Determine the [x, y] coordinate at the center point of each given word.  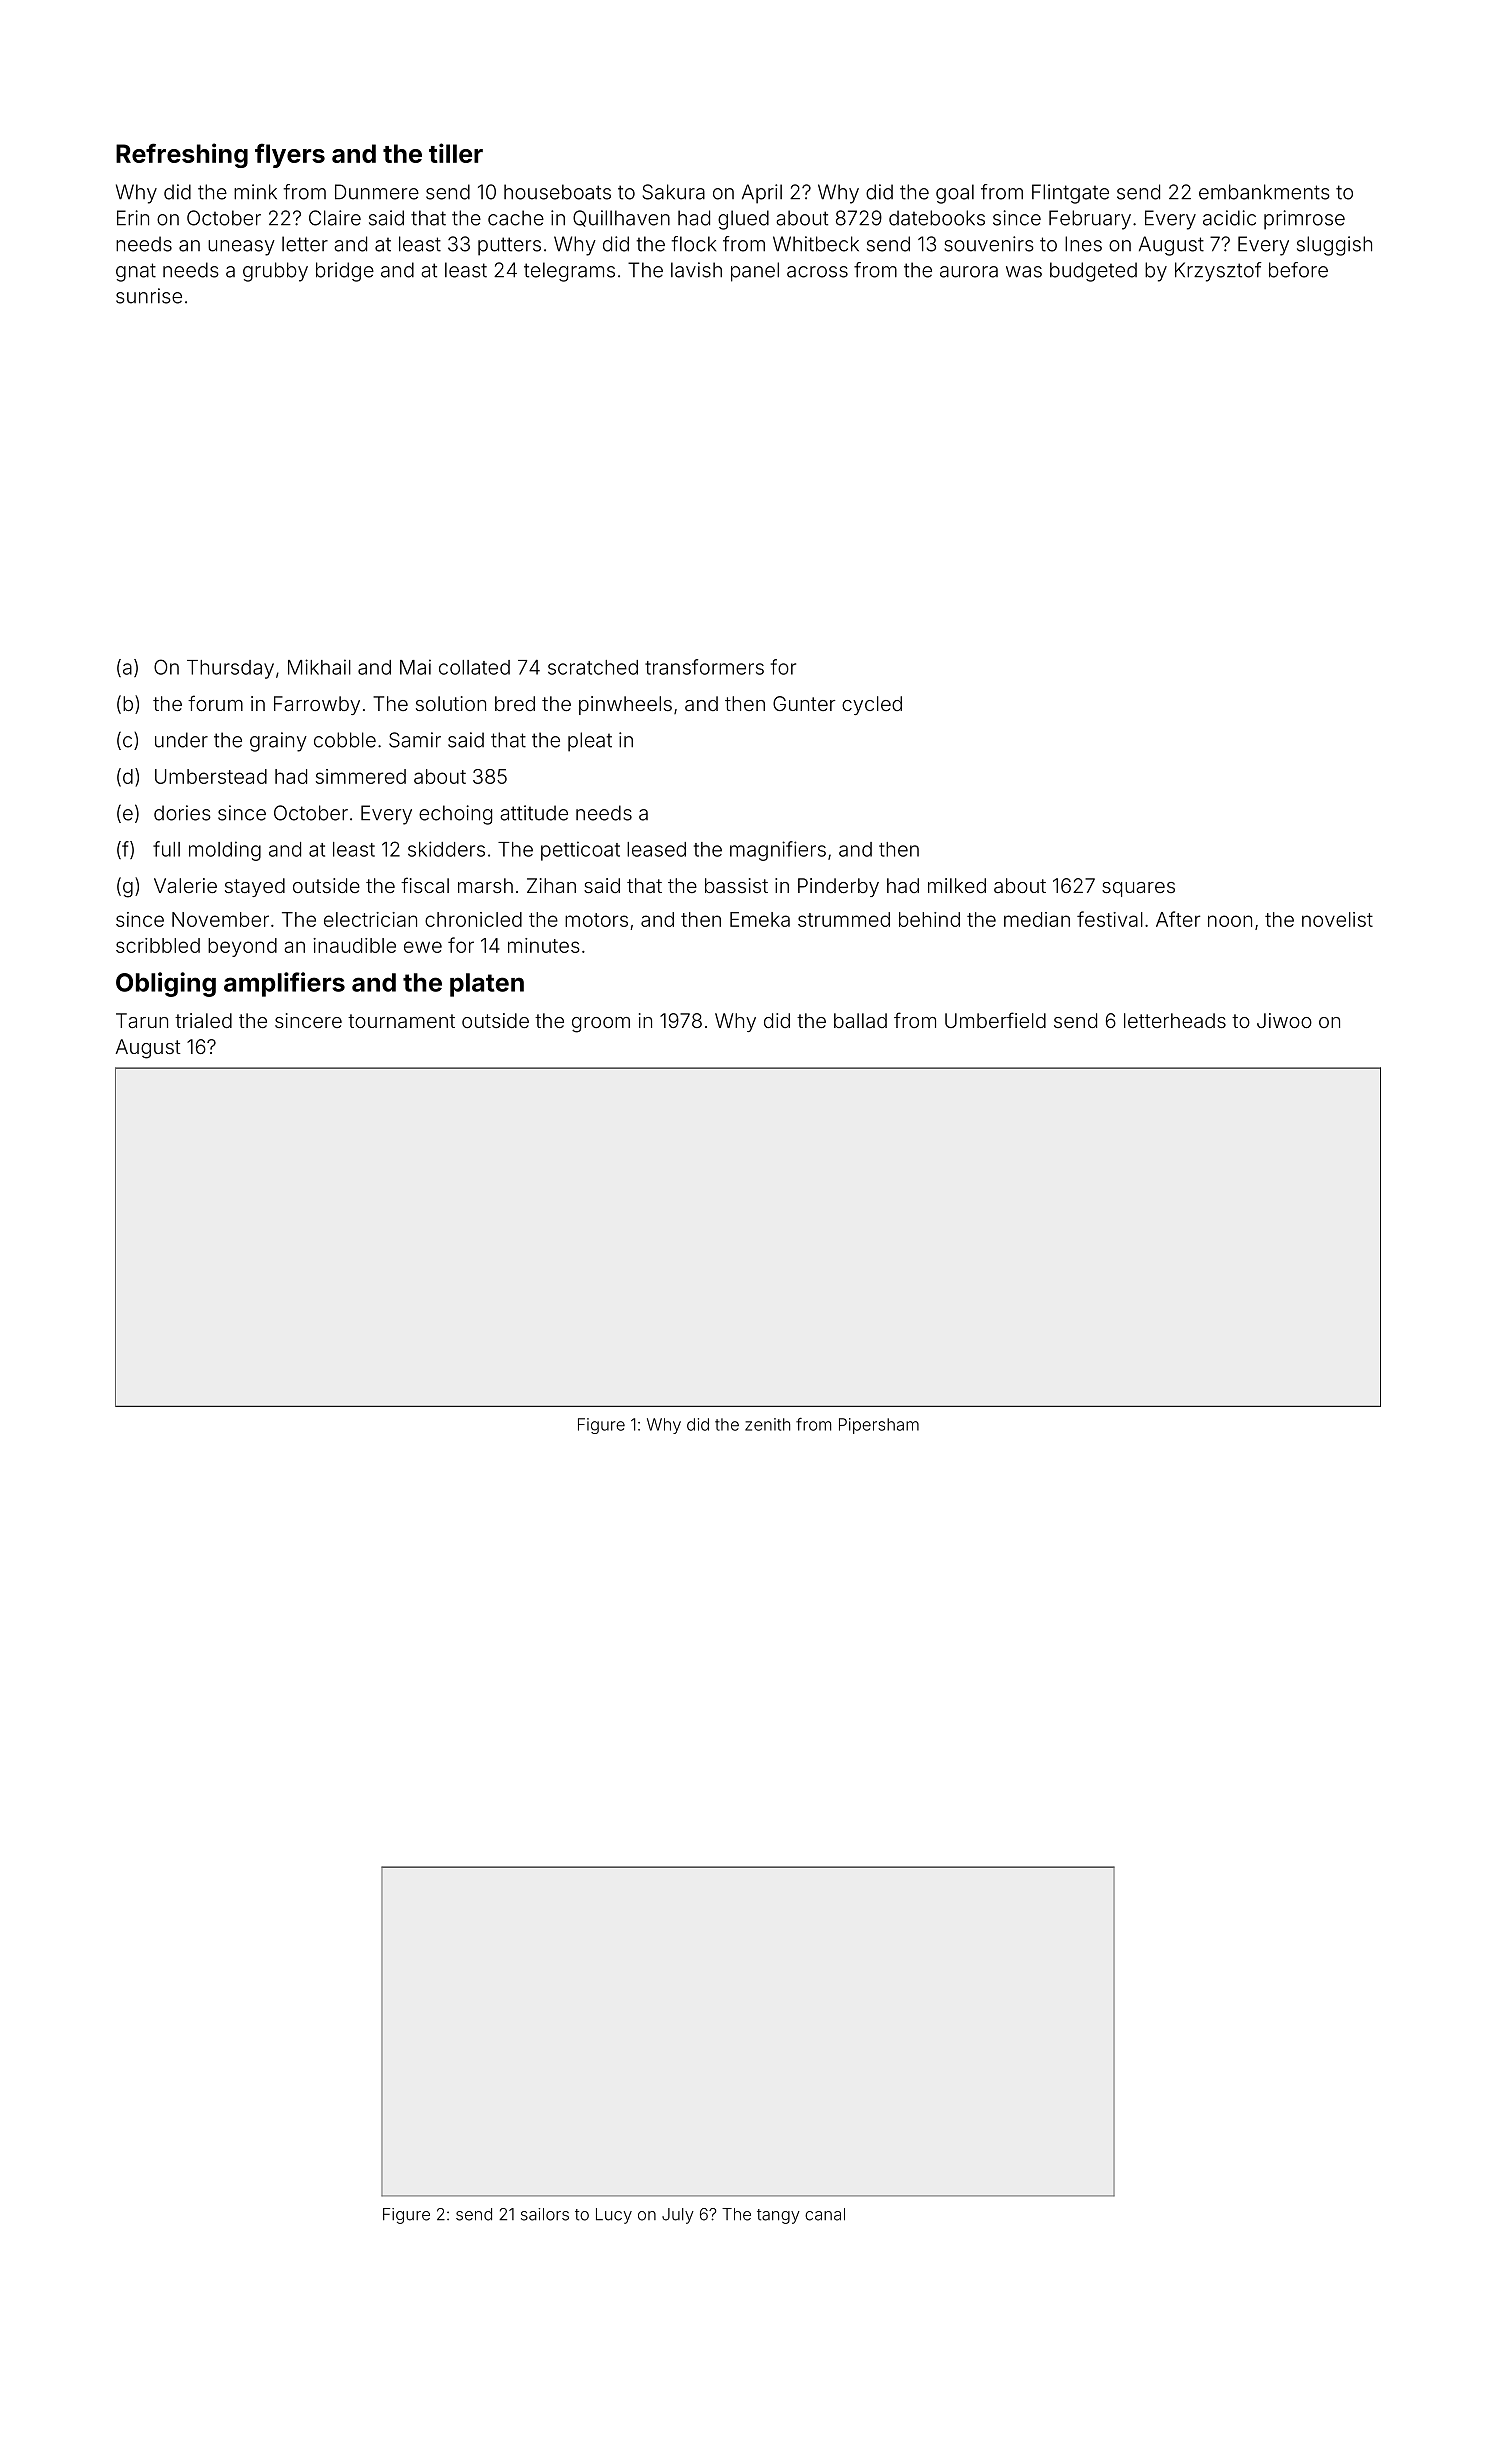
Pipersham [879, 1426]
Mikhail [319, 667]
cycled [872, 705]
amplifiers [284, 984]
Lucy [614, 2216]
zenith [767, 1424]
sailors [545, 2214]
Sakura [673, 192]
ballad [860, 1020]
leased [656, 849]
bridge [345, 272]
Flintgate [1070, 194]
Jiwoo [1284, 1020]
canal [825, 2214]
